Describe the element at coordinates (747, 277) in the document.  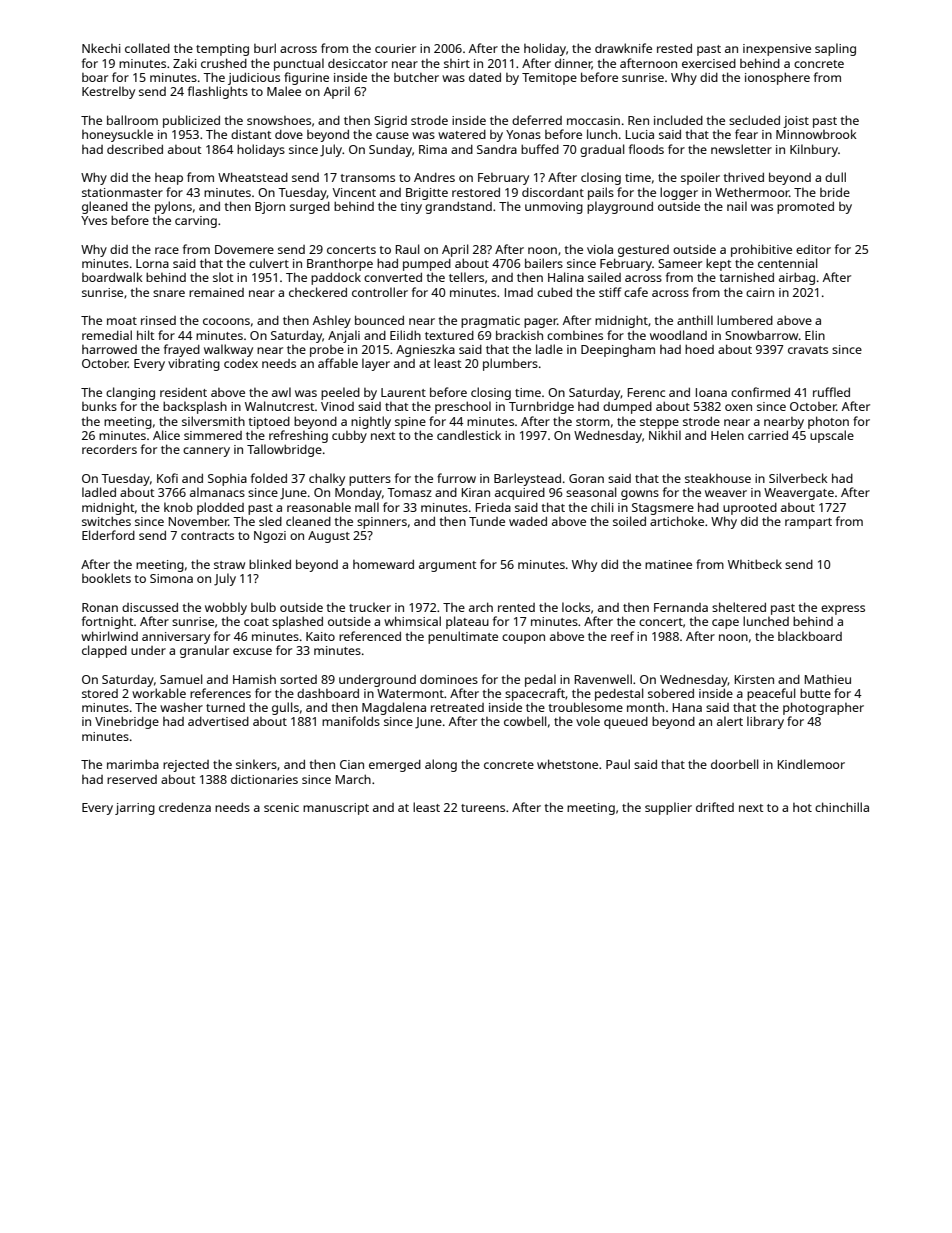
I see `tarnished` at that location.
